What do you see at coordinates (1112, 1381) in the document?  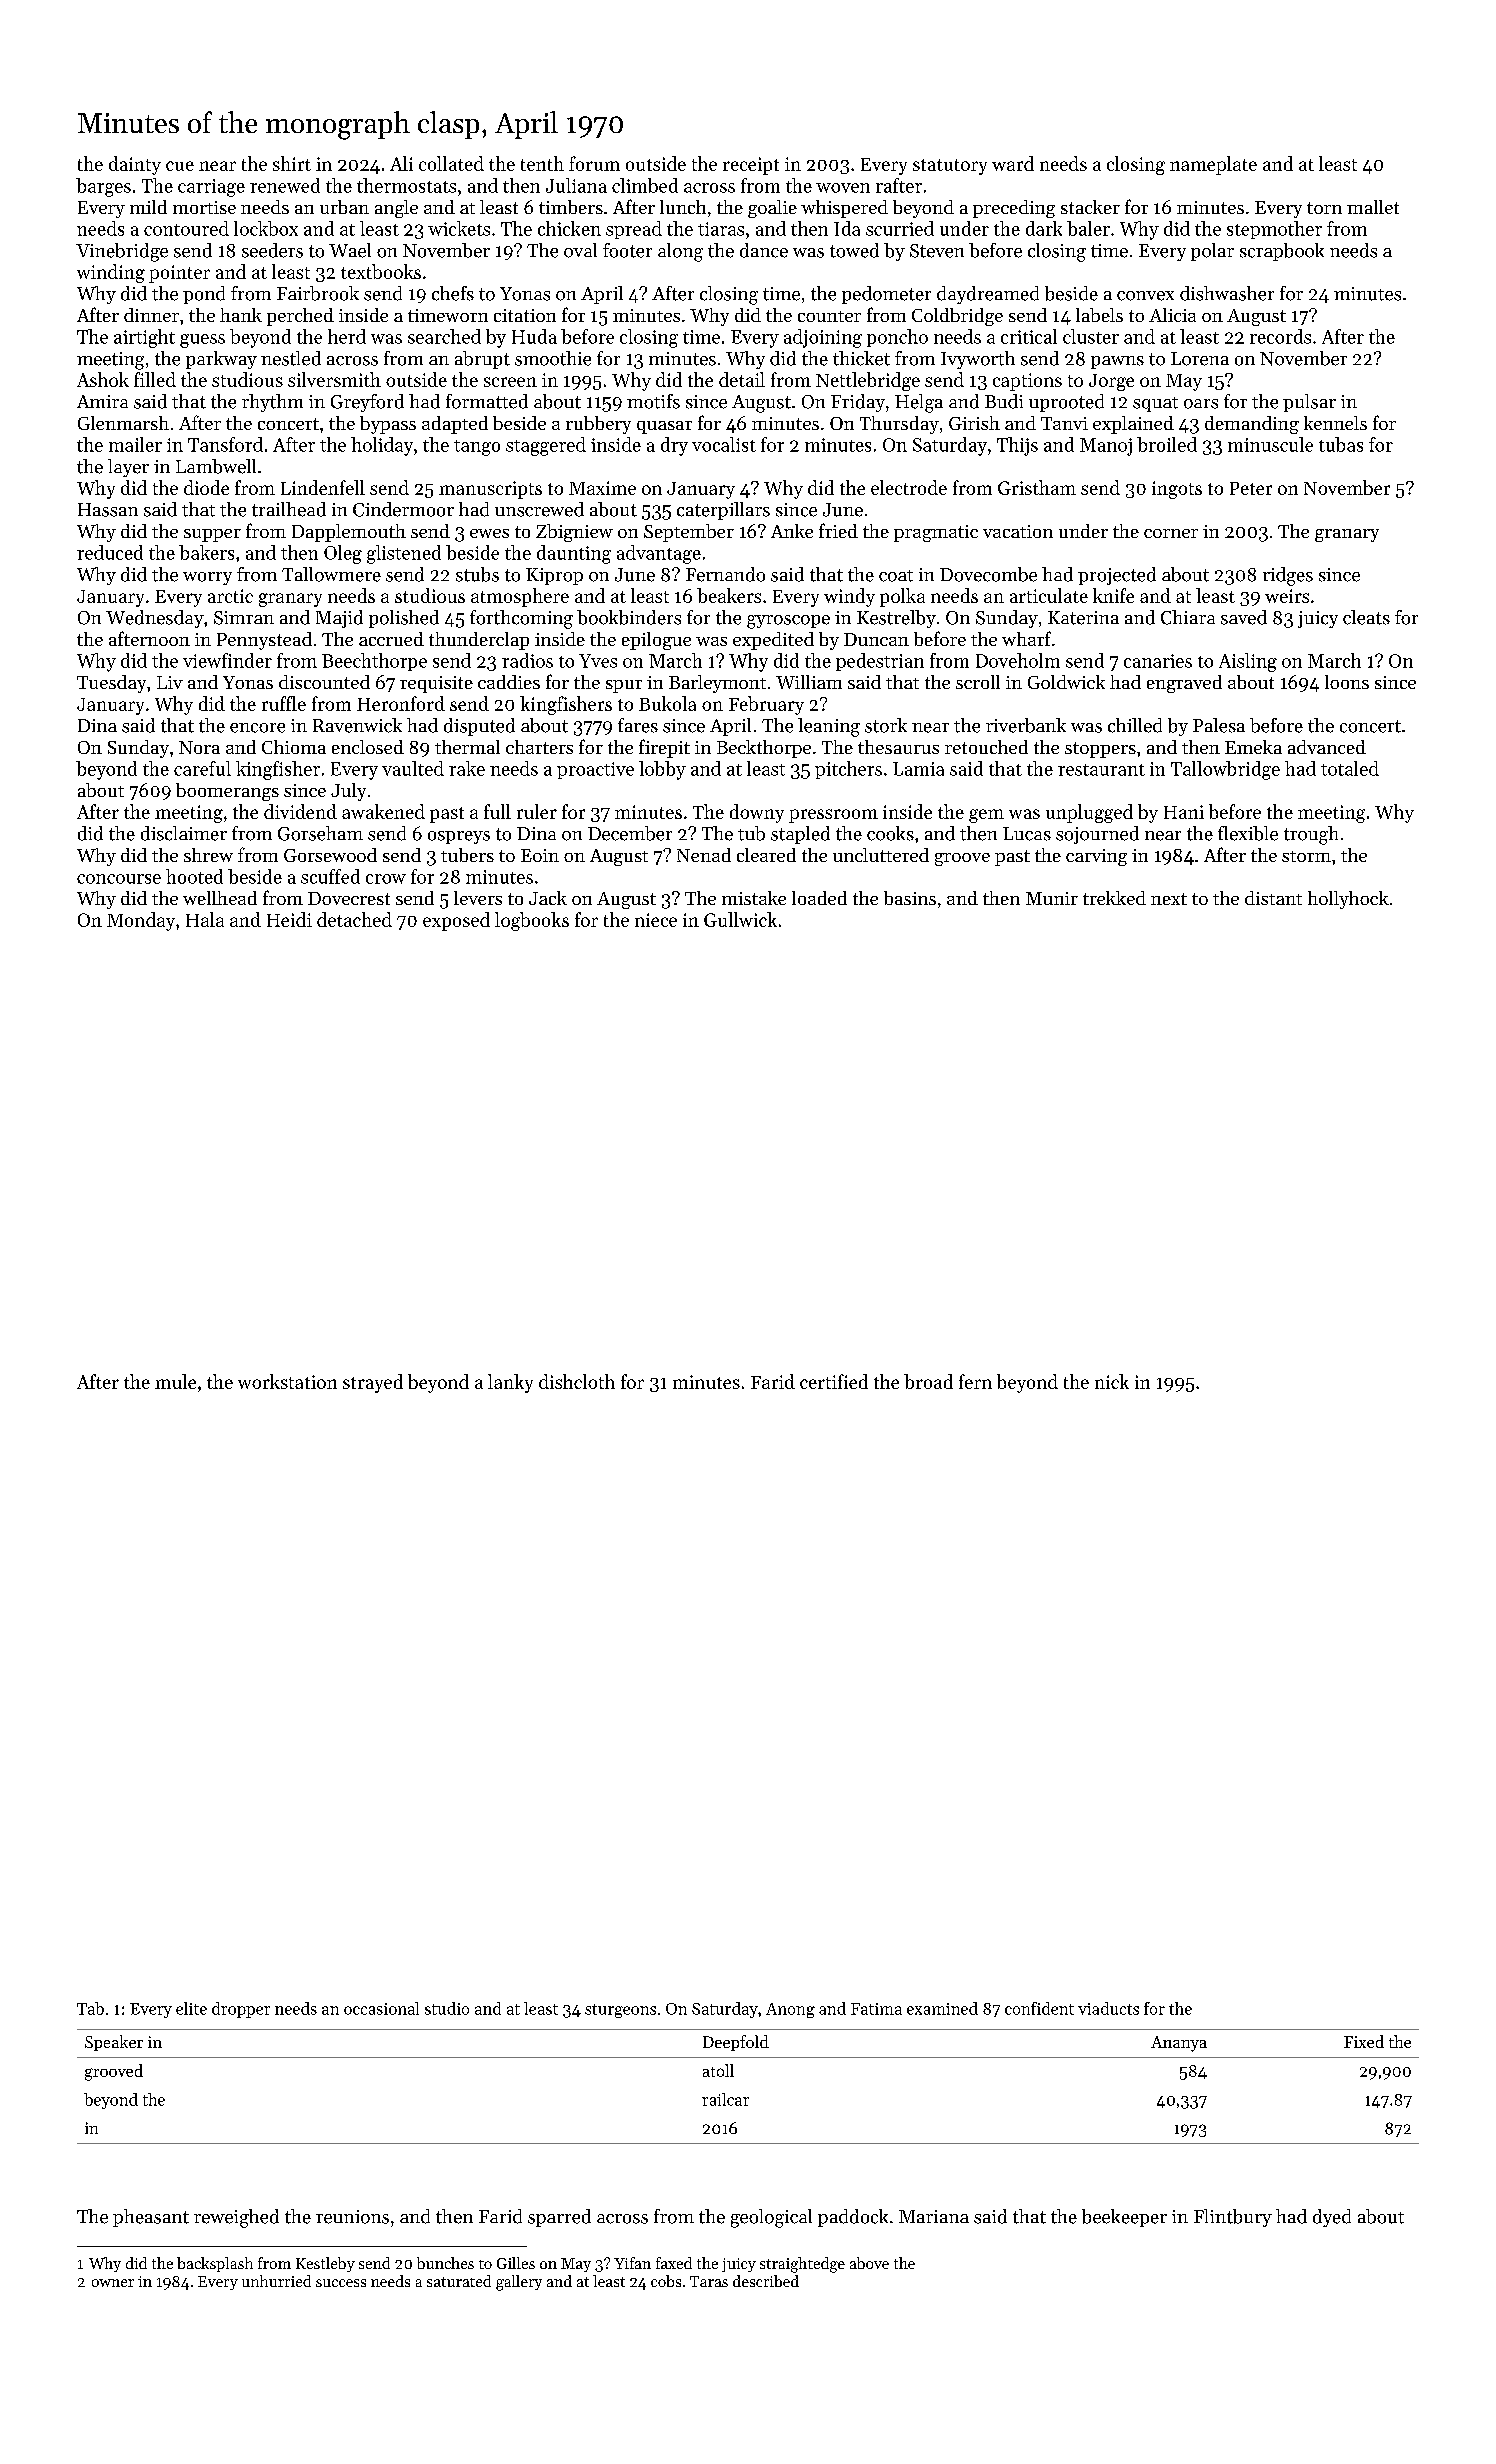 I see `nick` at bounding box center [1112, 1381].
